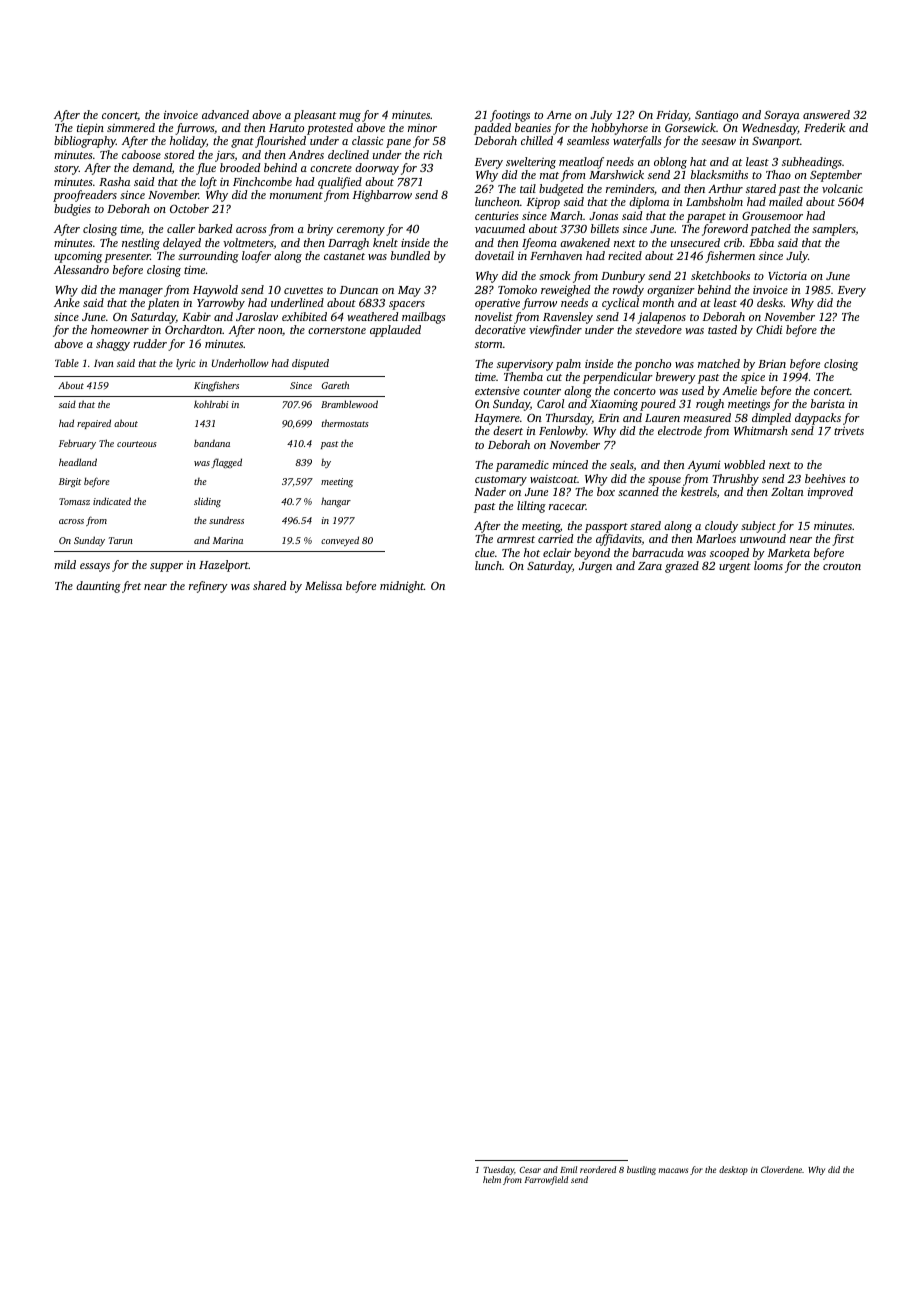  What do you see at coordinates (336, 502) in the screenshot?
I see `hangar` at bounding box center [336, 502].
